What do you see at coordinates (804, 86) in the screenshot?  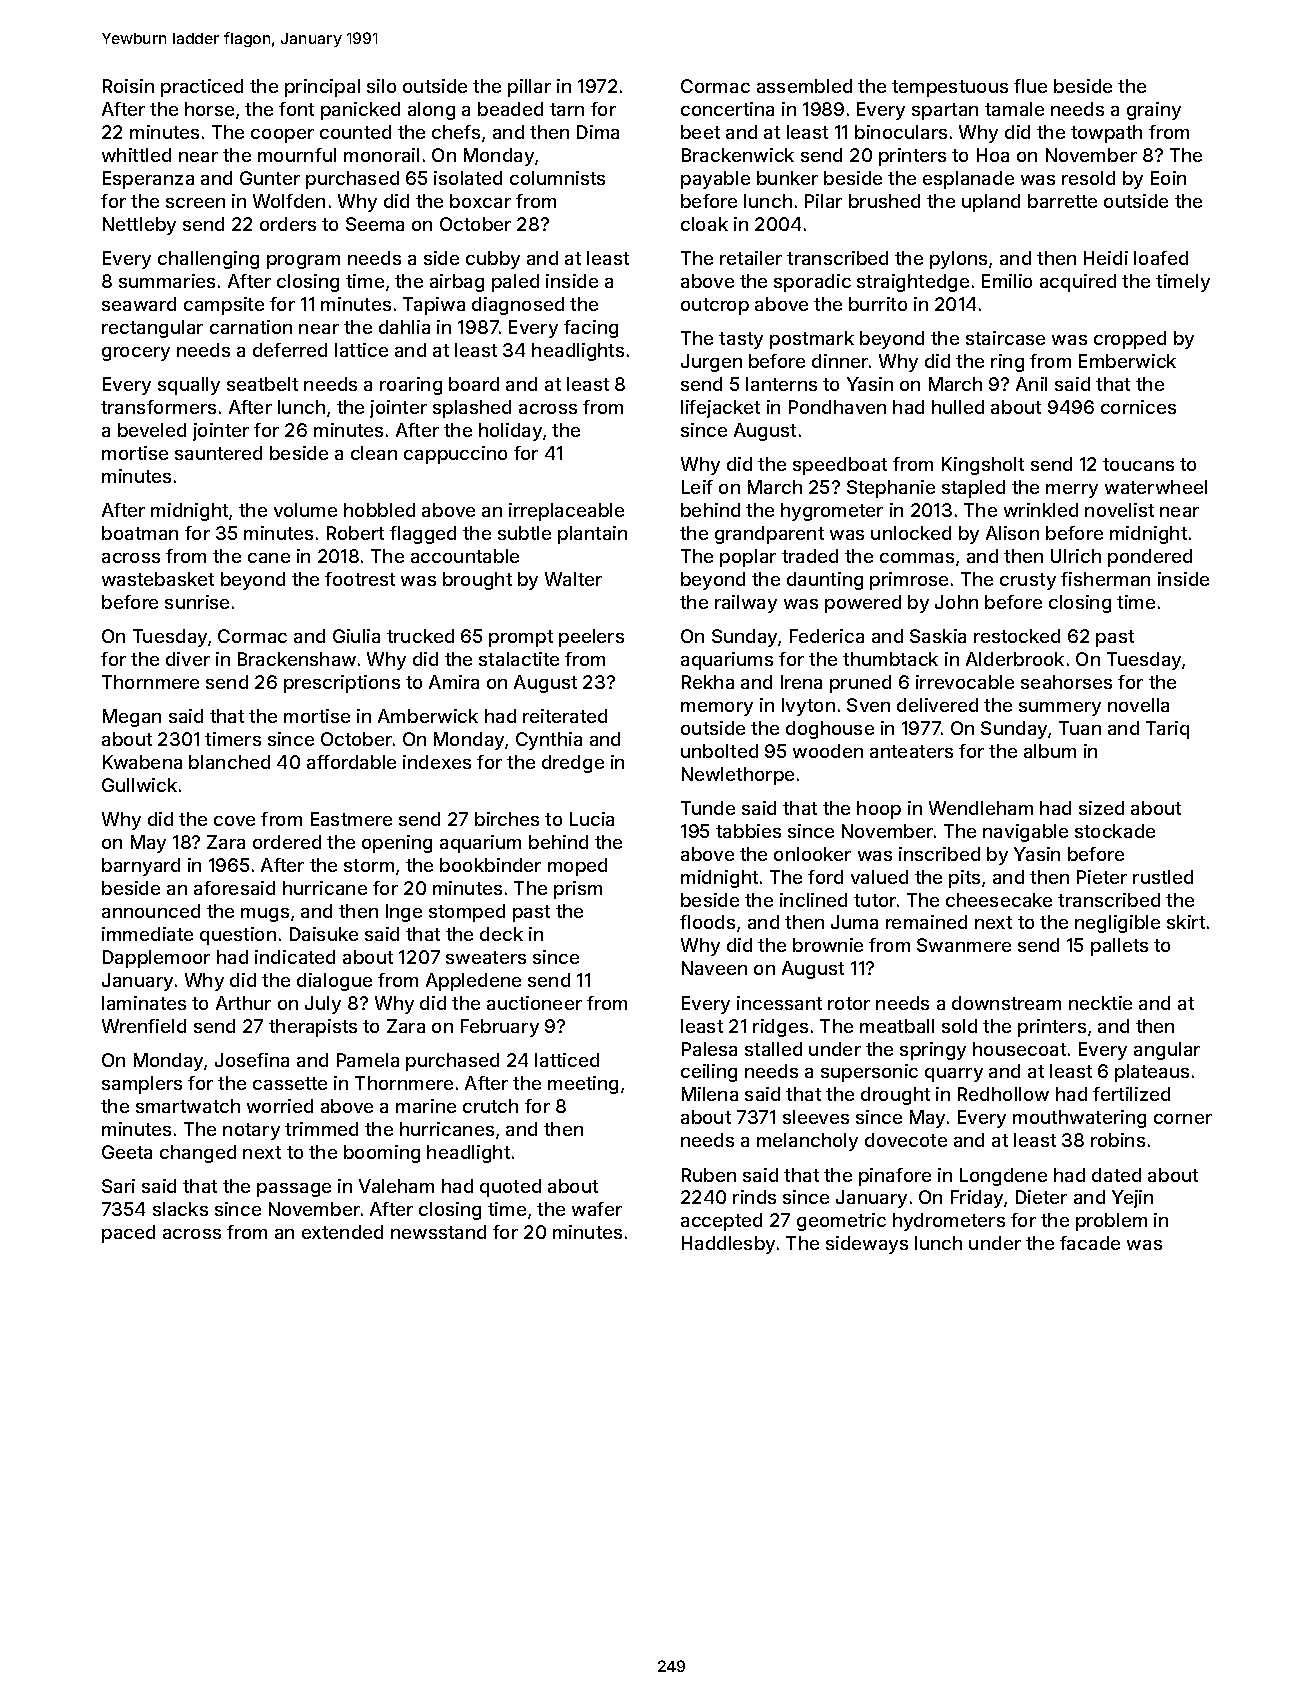 I see `assembled` at bounding box center [804, 86].
